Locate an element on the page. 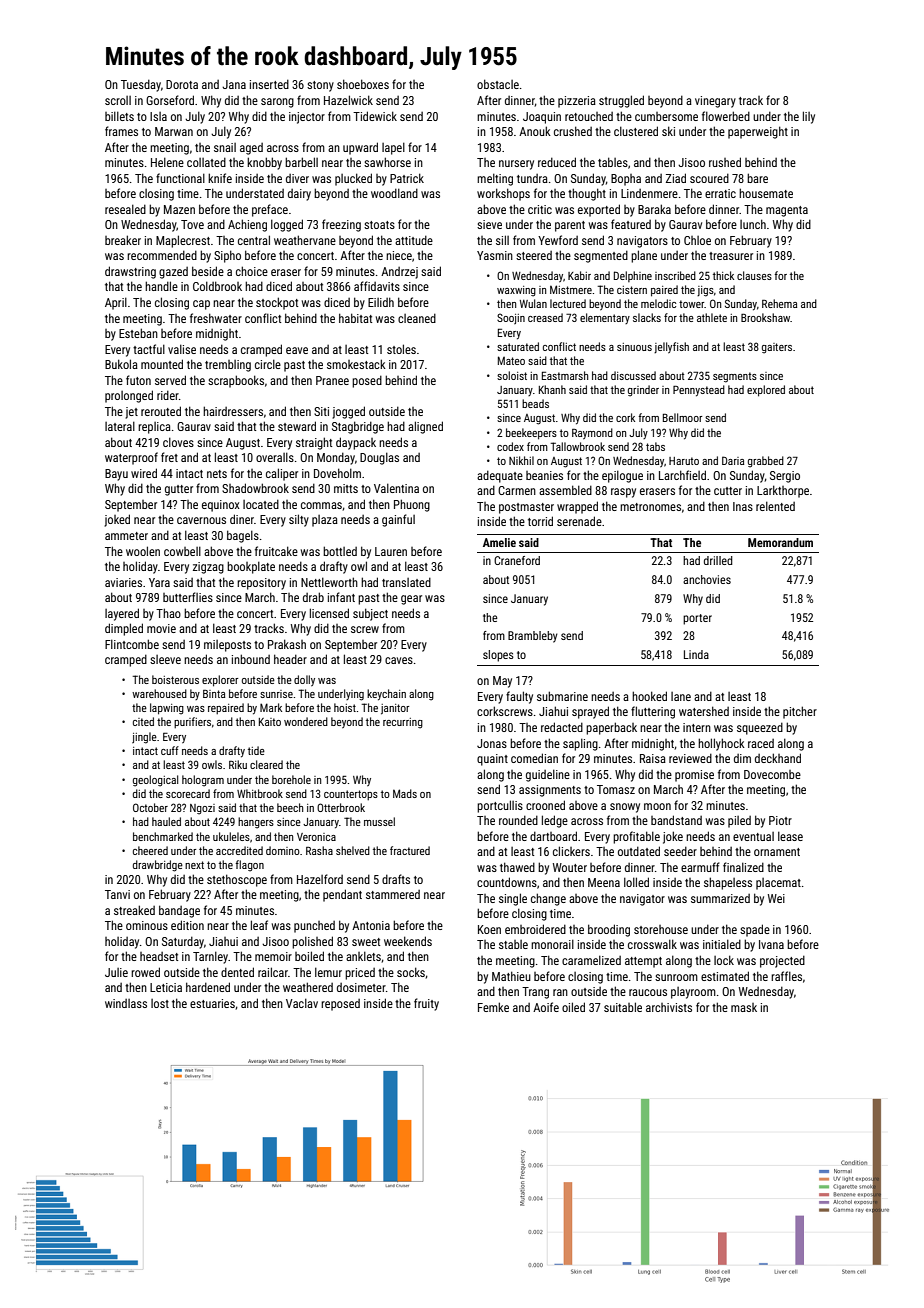 This page has height=1308, width=924. obstacle is located at coordinates (498, 84).
